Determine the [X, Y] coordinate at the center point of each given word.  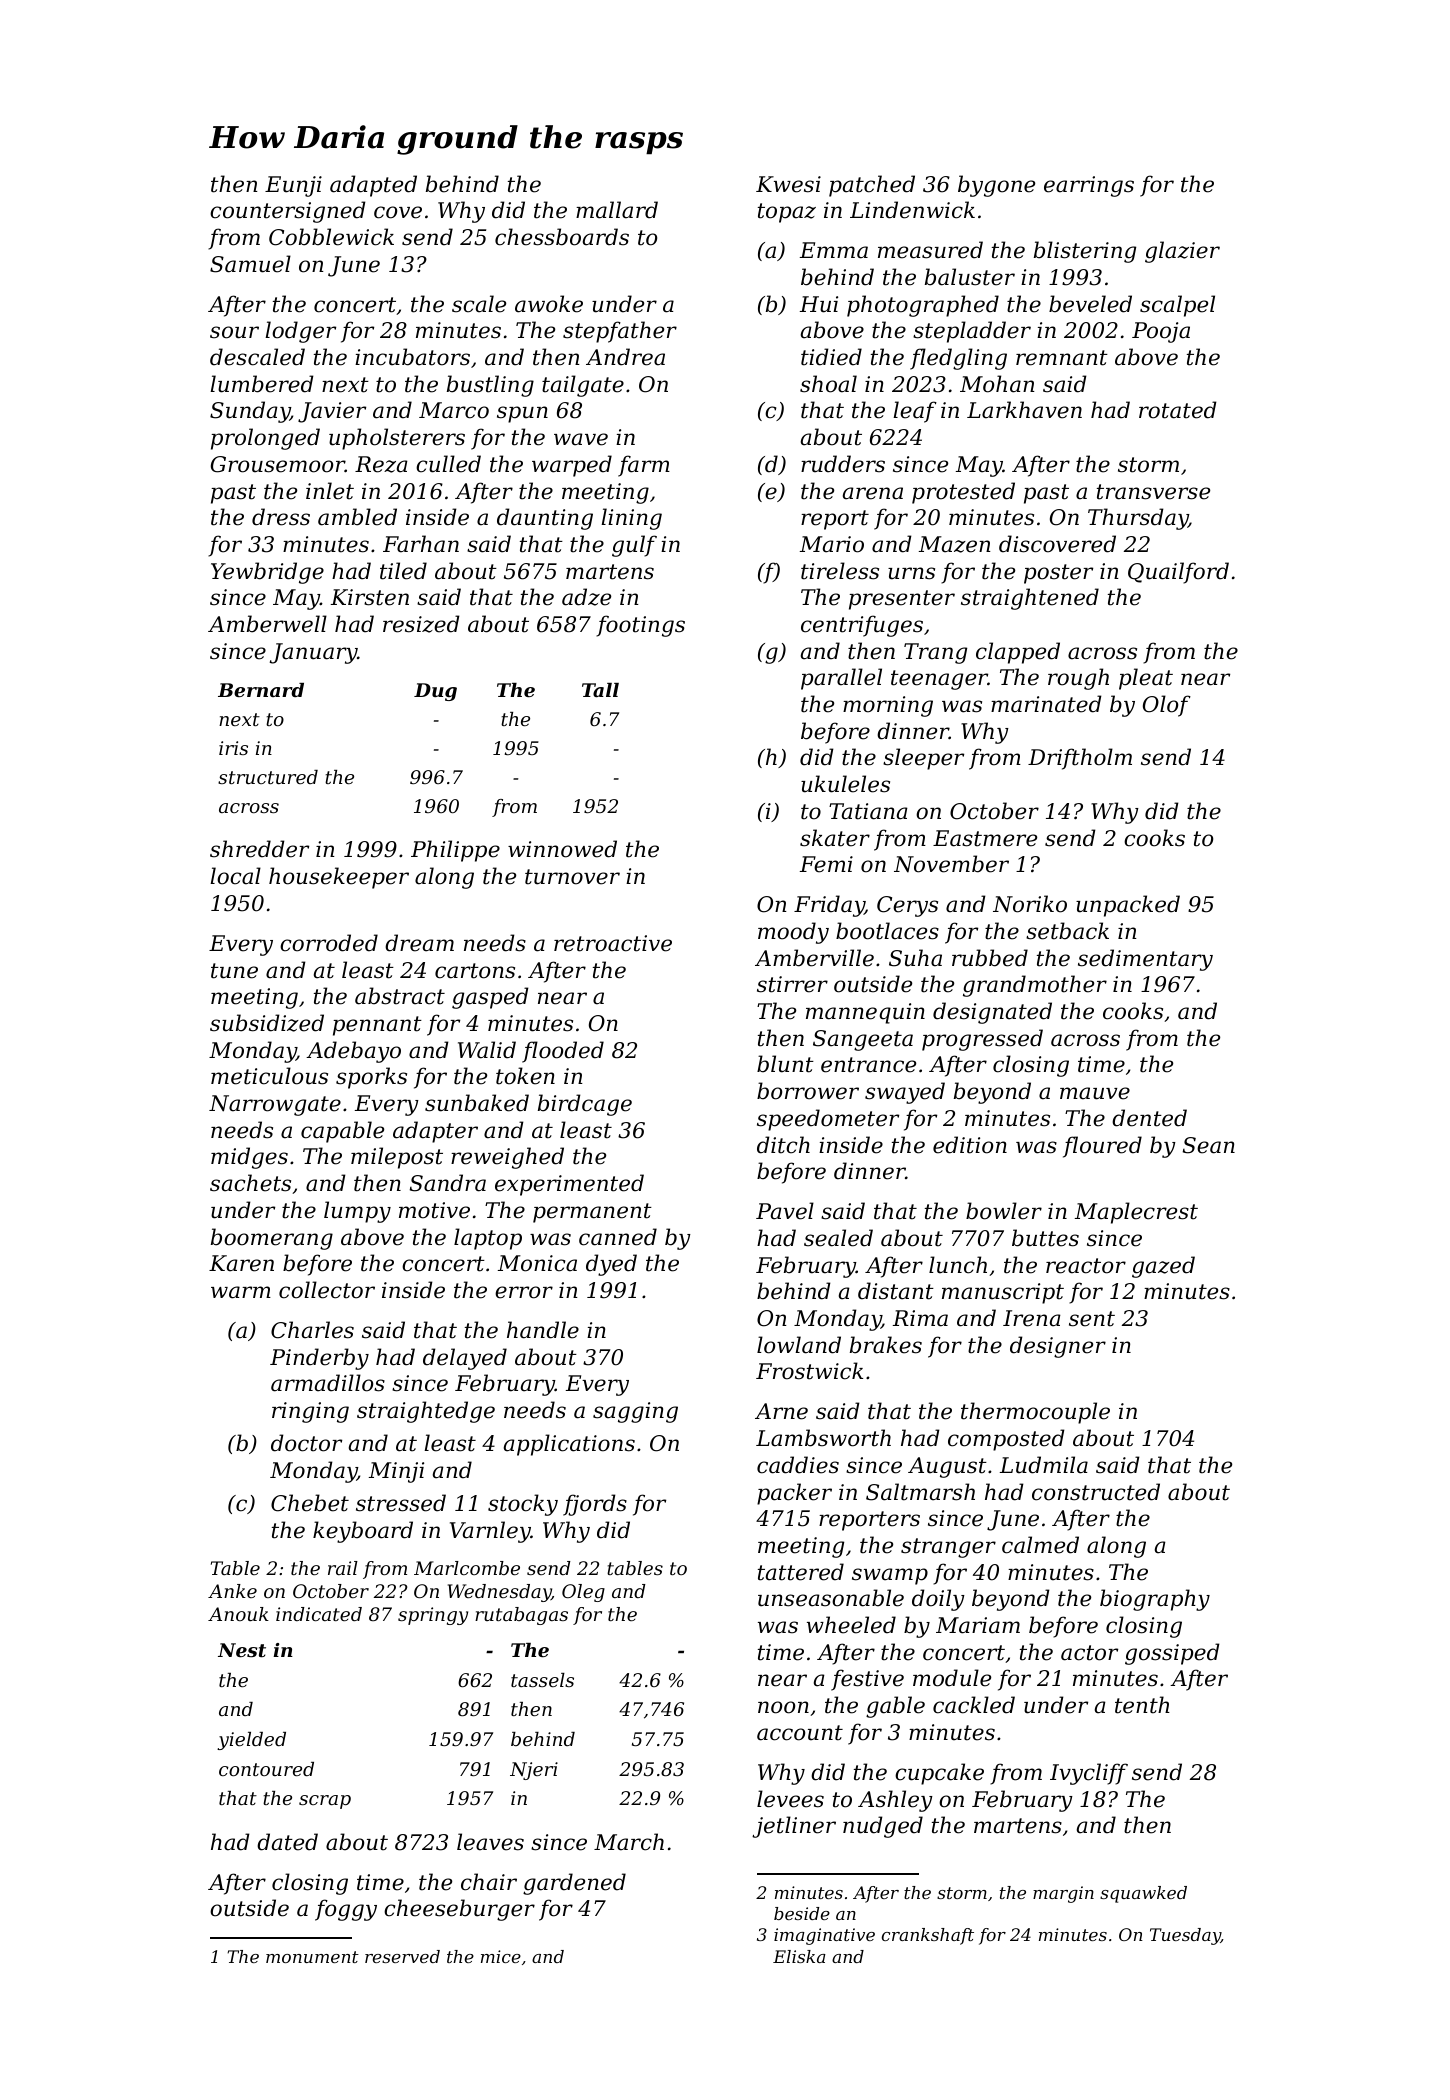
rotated [1178, 410]
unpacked [1128, 906]
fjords [595, 1505]
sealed [838, 1238]
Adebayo [353, 1052]
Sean [1209, 1145]
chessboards [562, 237]
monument [312, 1957]
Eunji [293, 186]
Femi [826, 864]
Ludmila [1044, 1465]
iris [233, 748]
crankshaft [928, 1936]
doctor [306, 1443]
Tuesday [1185, 1936]
